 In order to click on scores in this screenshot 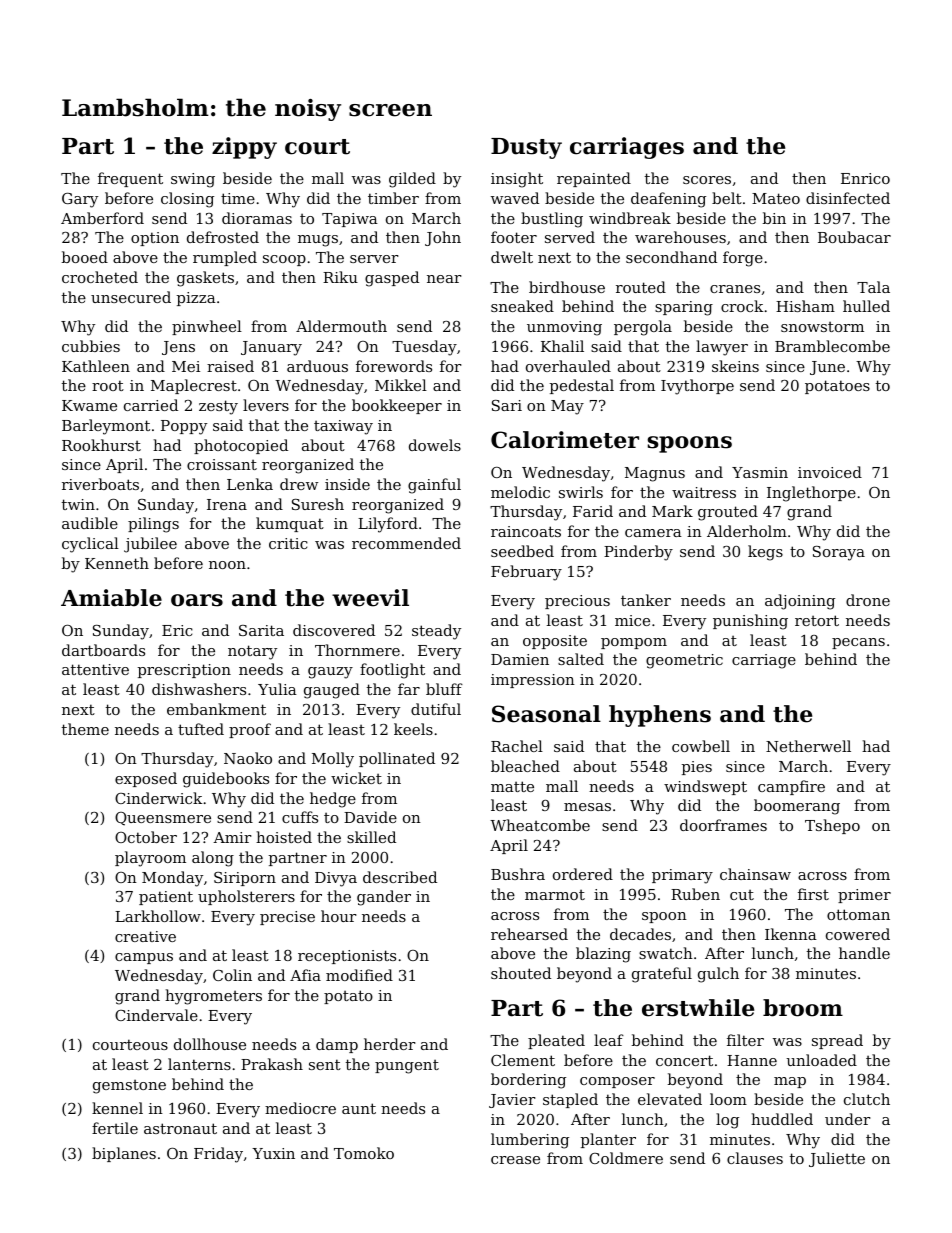, I will do `click(707, 180)`.
